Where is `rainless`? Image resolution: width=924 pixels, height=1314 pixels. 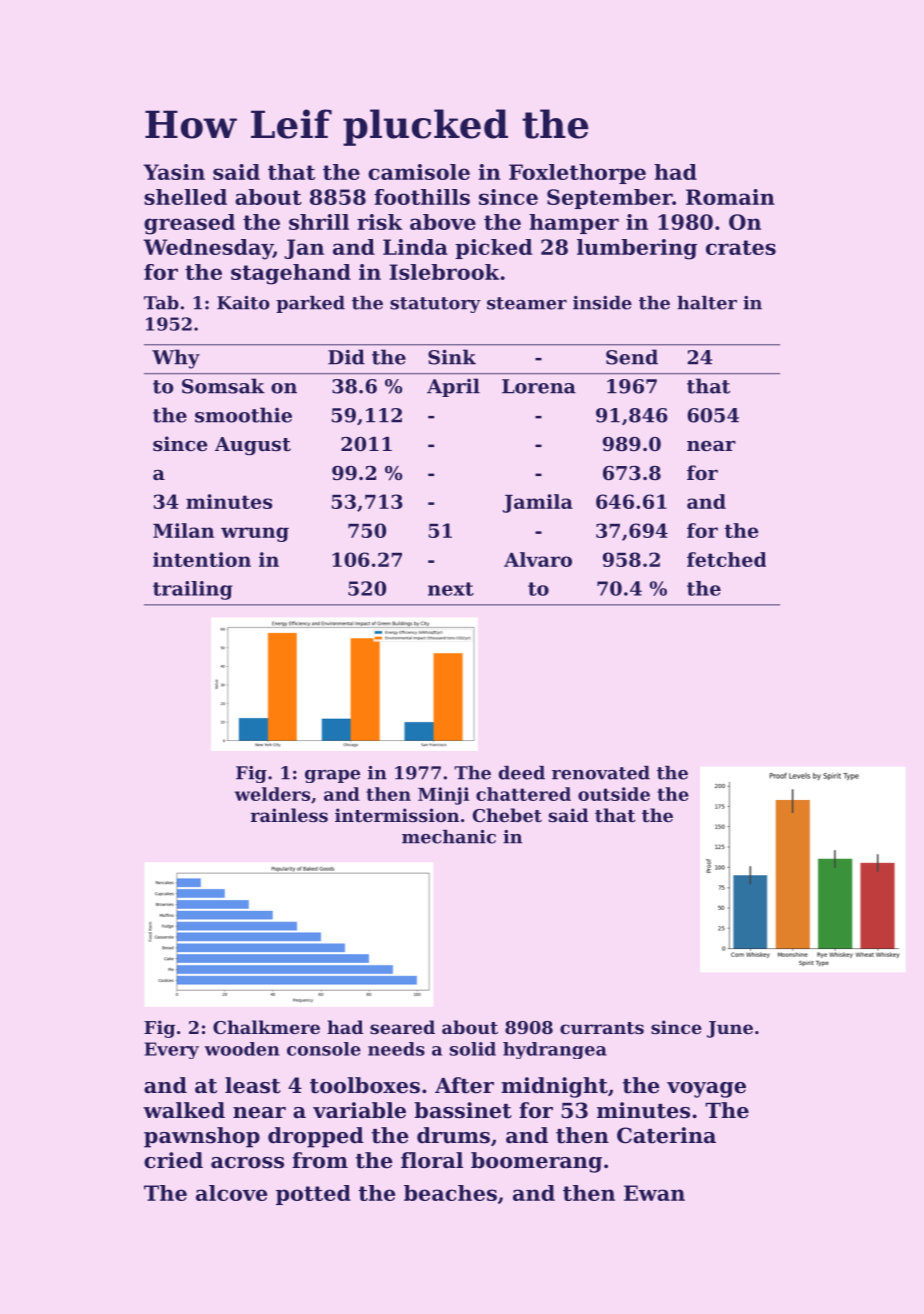
rainless is located at coordinates (289, 815).
